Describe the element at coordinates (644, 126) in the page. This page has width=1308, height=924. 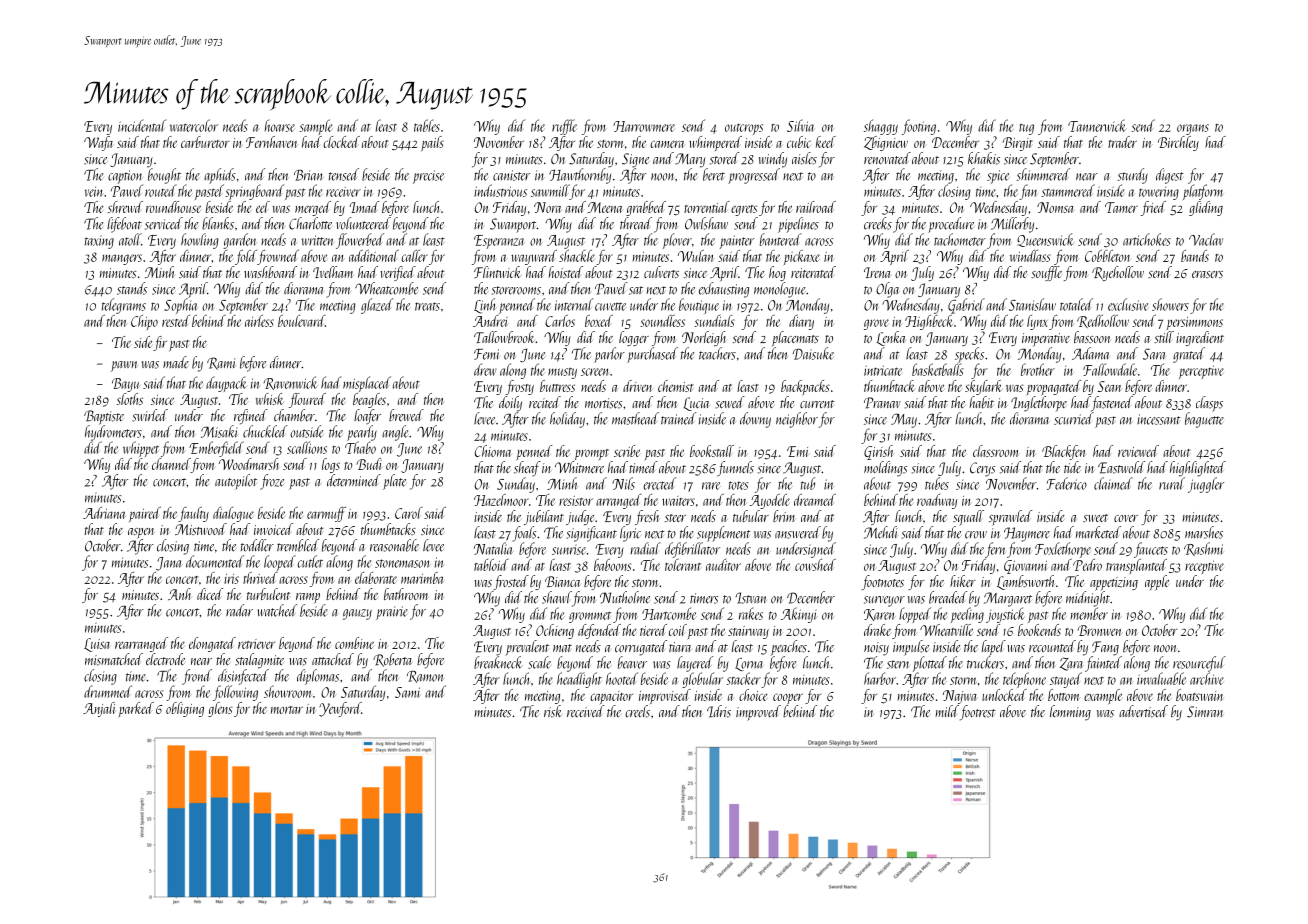
I see `Harrowmere` at that location.
